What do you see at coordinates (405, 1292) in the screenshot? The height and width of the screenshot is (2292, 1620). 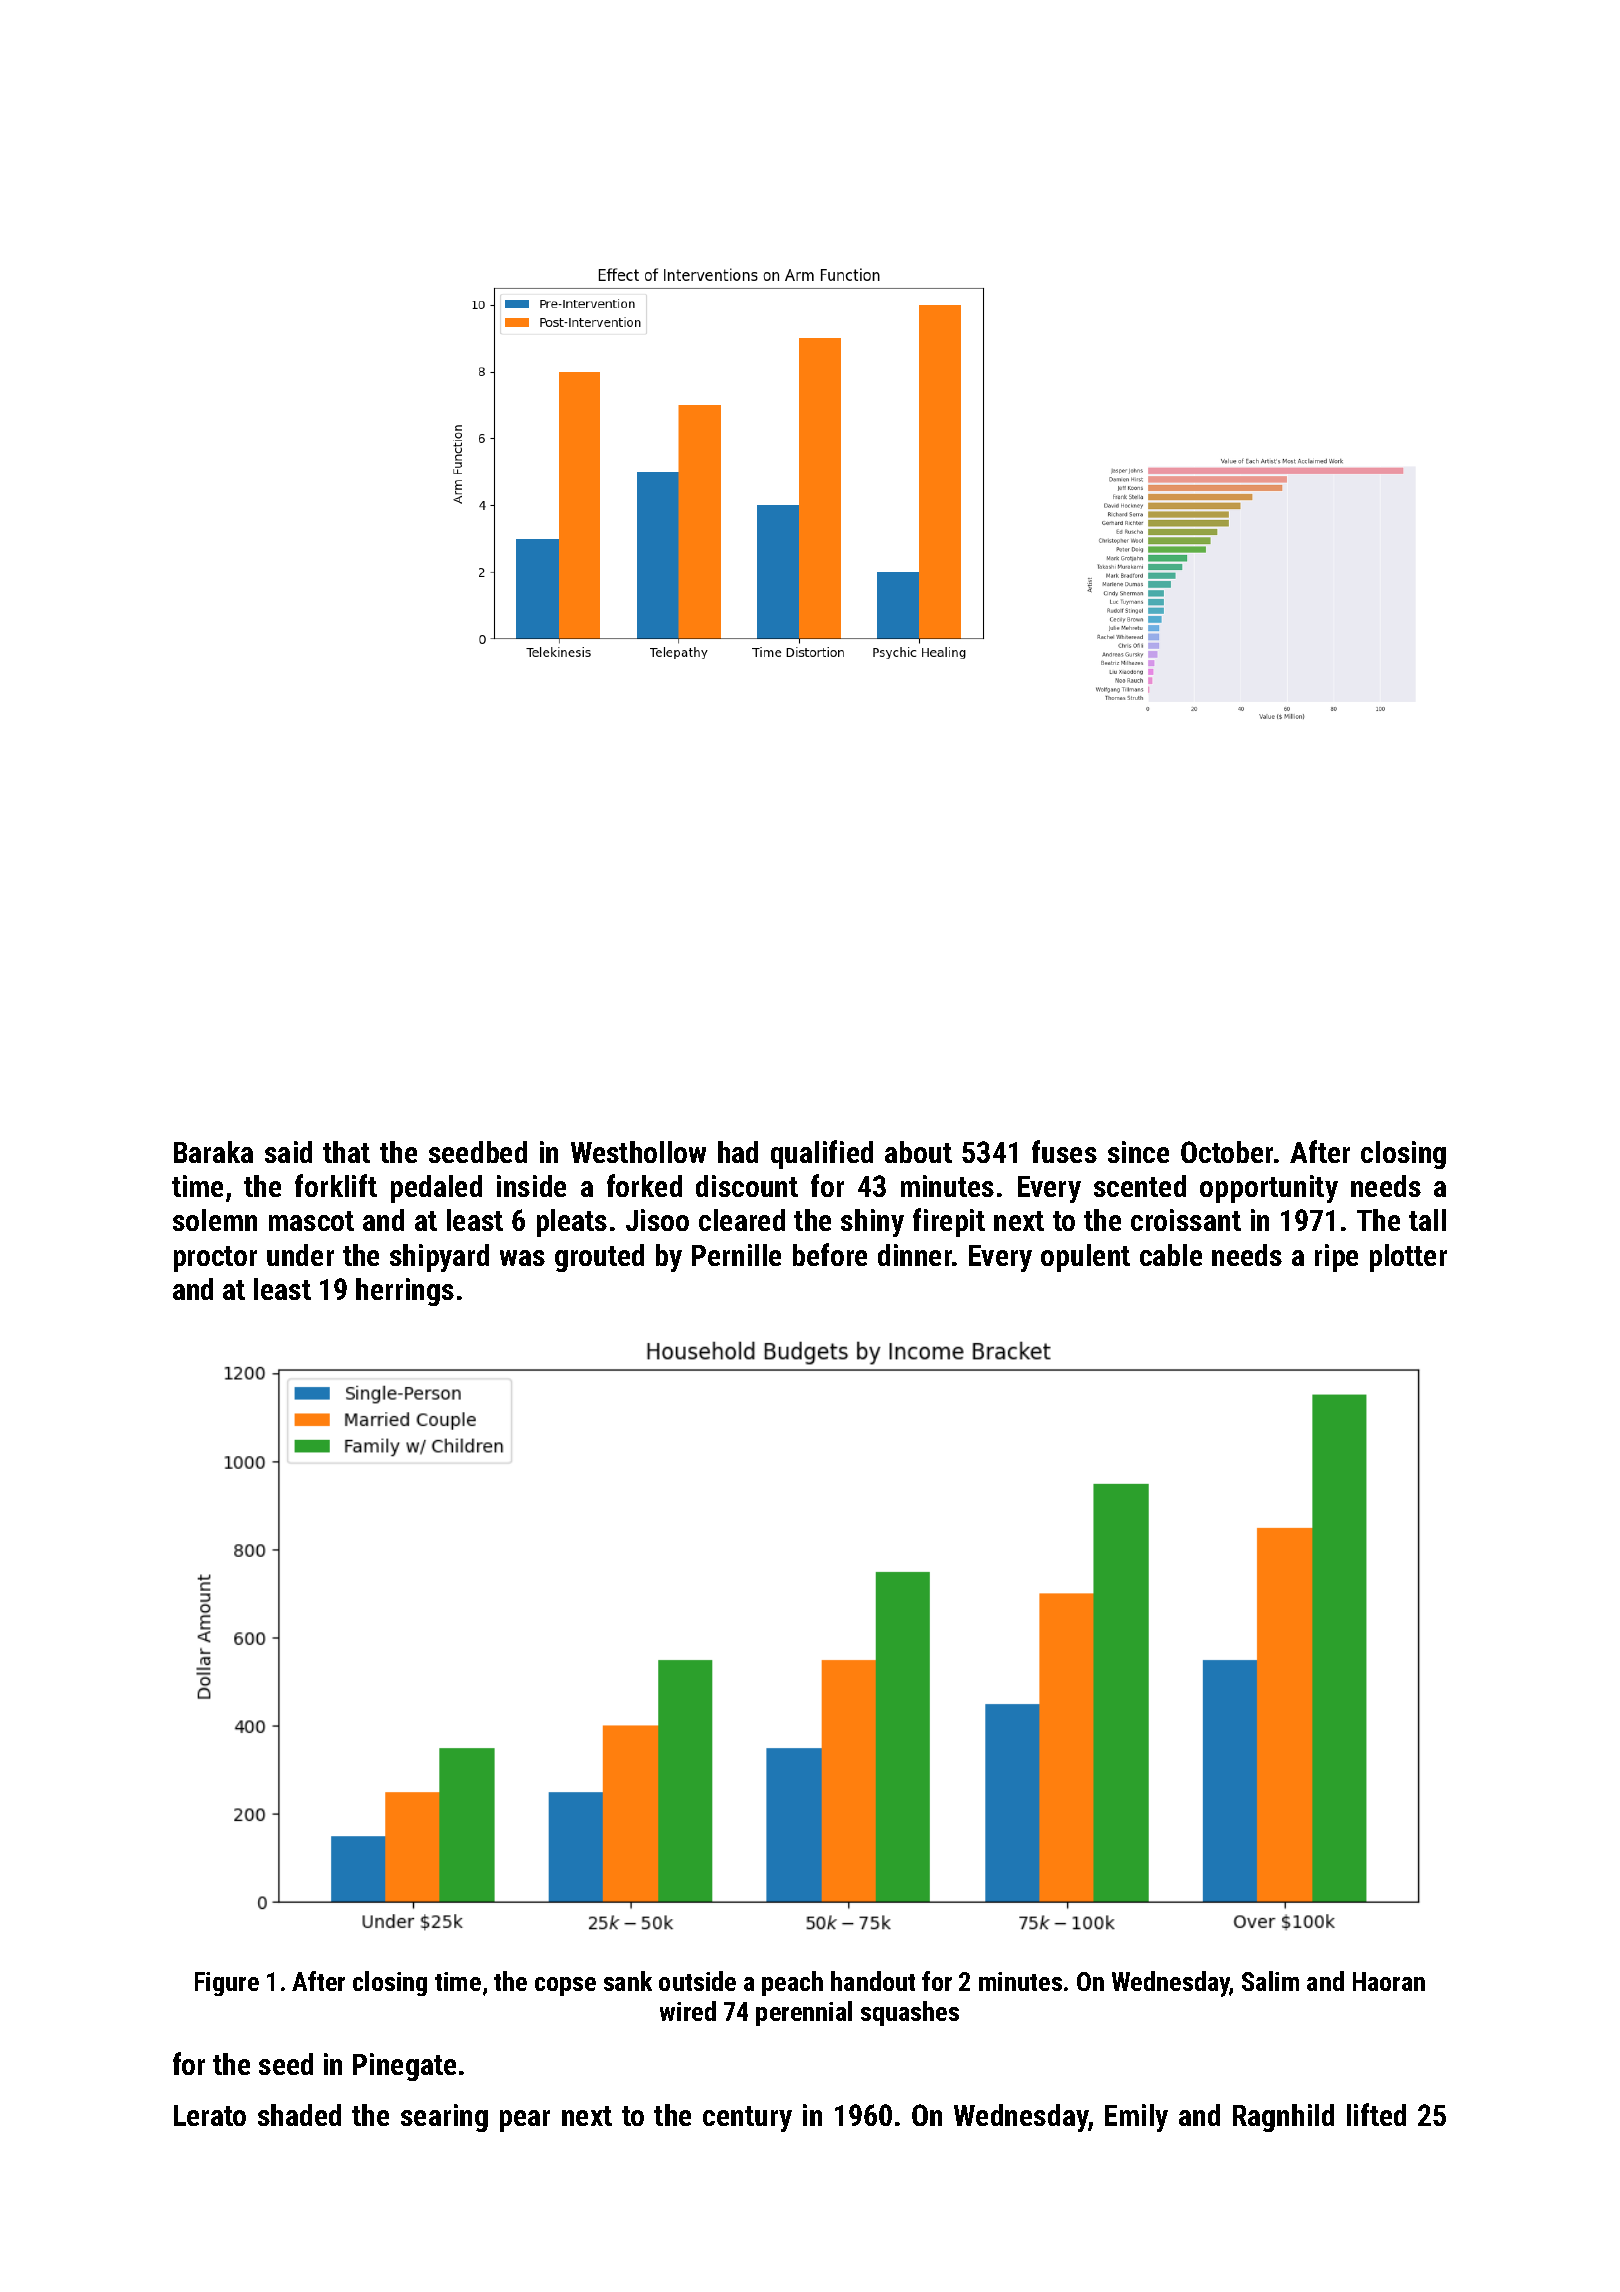 I see `herrings` at bounding box center [405, 1292].
